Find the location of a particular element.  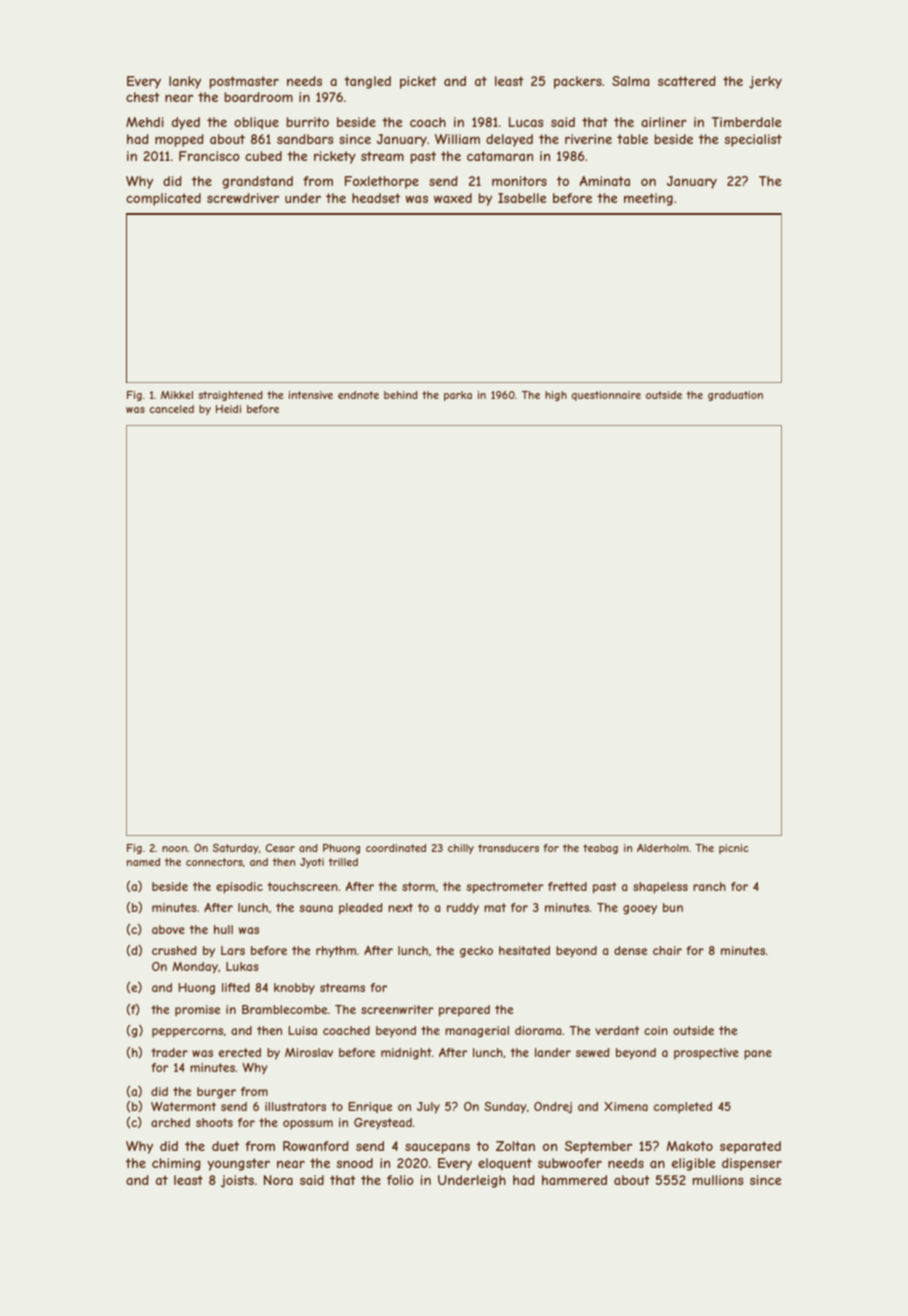

arched is located at coordinates (170, 1122).
